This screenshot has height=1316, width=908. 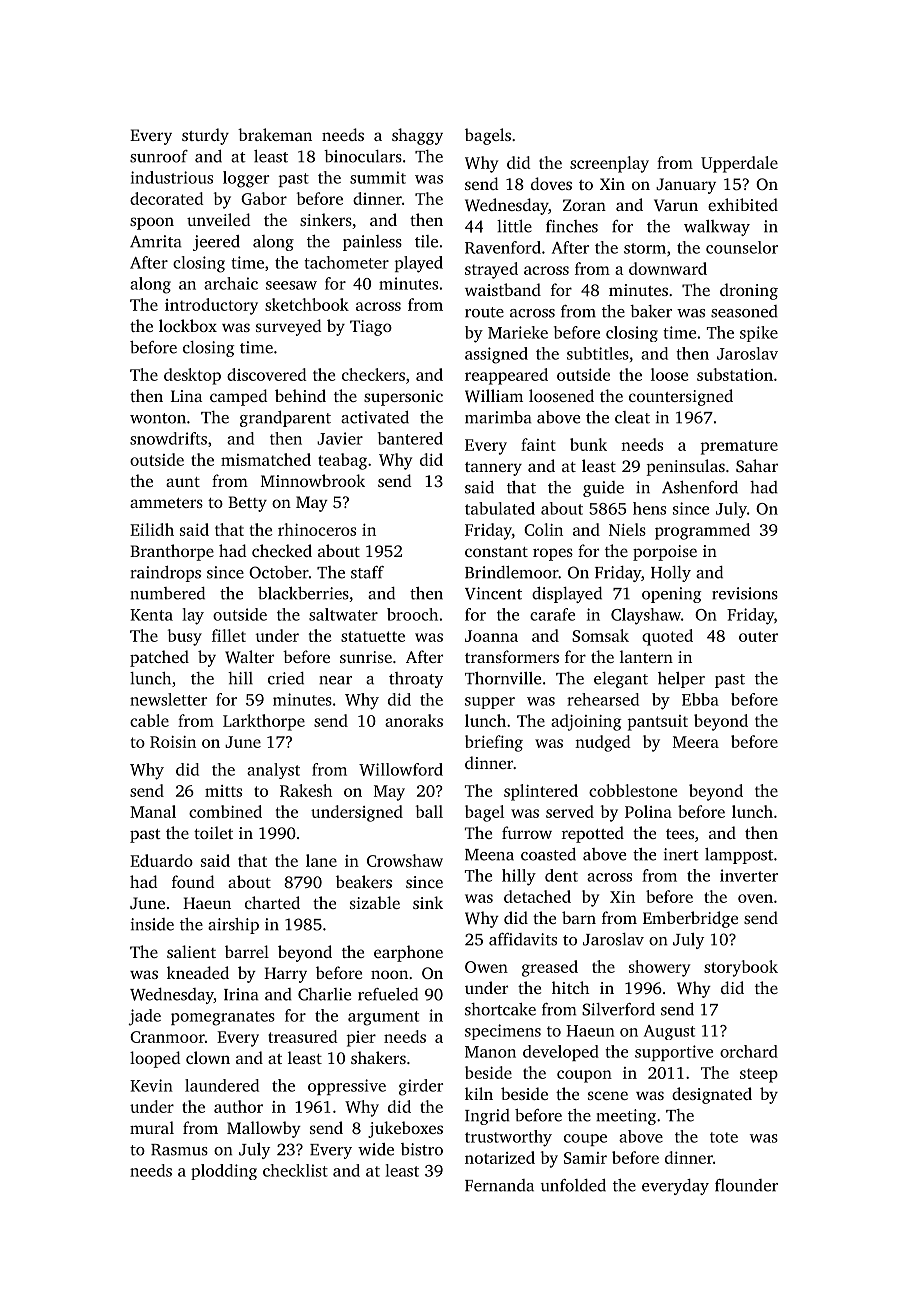 What do you see at coordinates (514, 226) in the screenshot?
I see `little` at bounding box center [514, 226].
